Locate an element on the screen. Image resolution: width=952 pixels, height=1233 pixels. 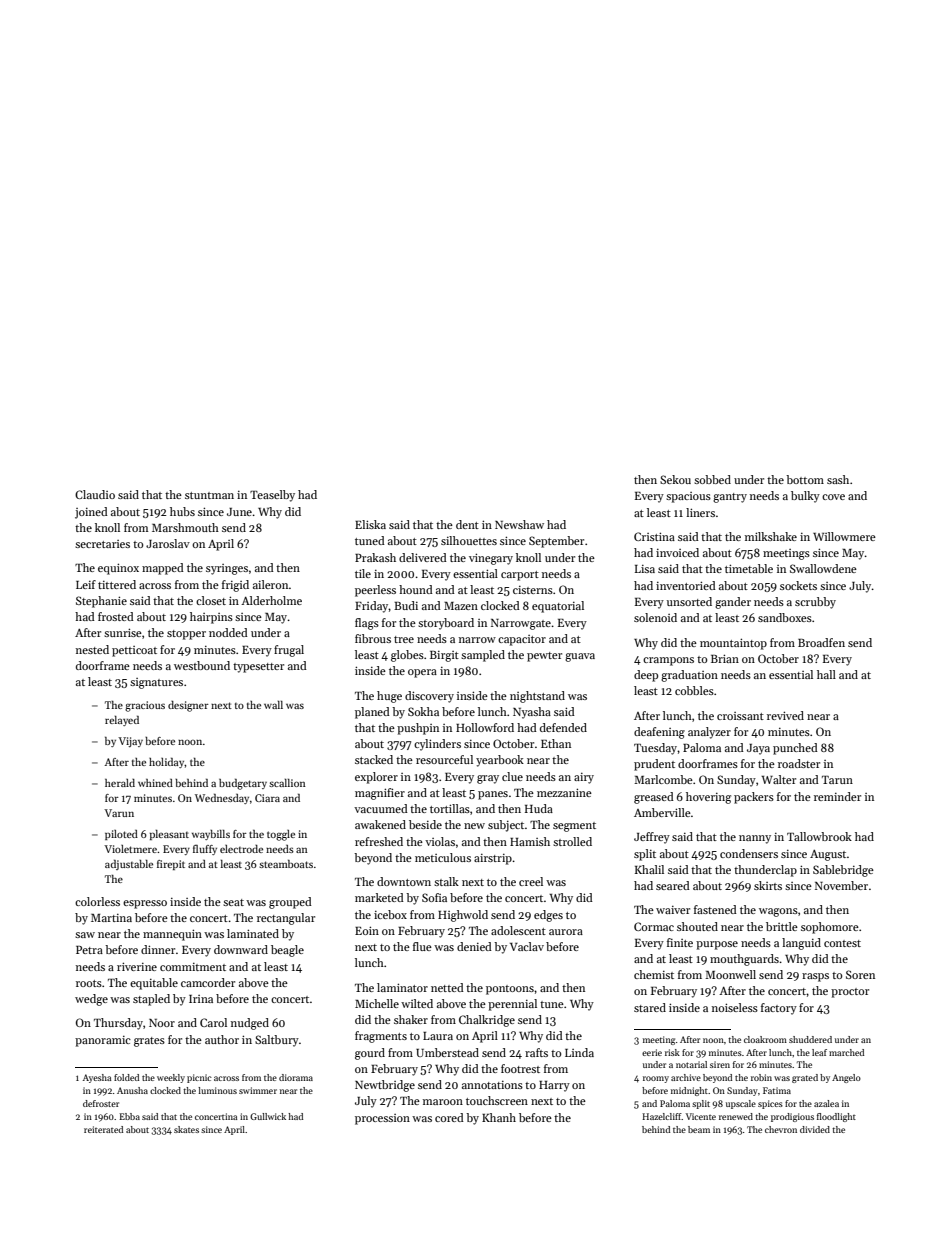
frugal is located at coordinates (289, 651).
